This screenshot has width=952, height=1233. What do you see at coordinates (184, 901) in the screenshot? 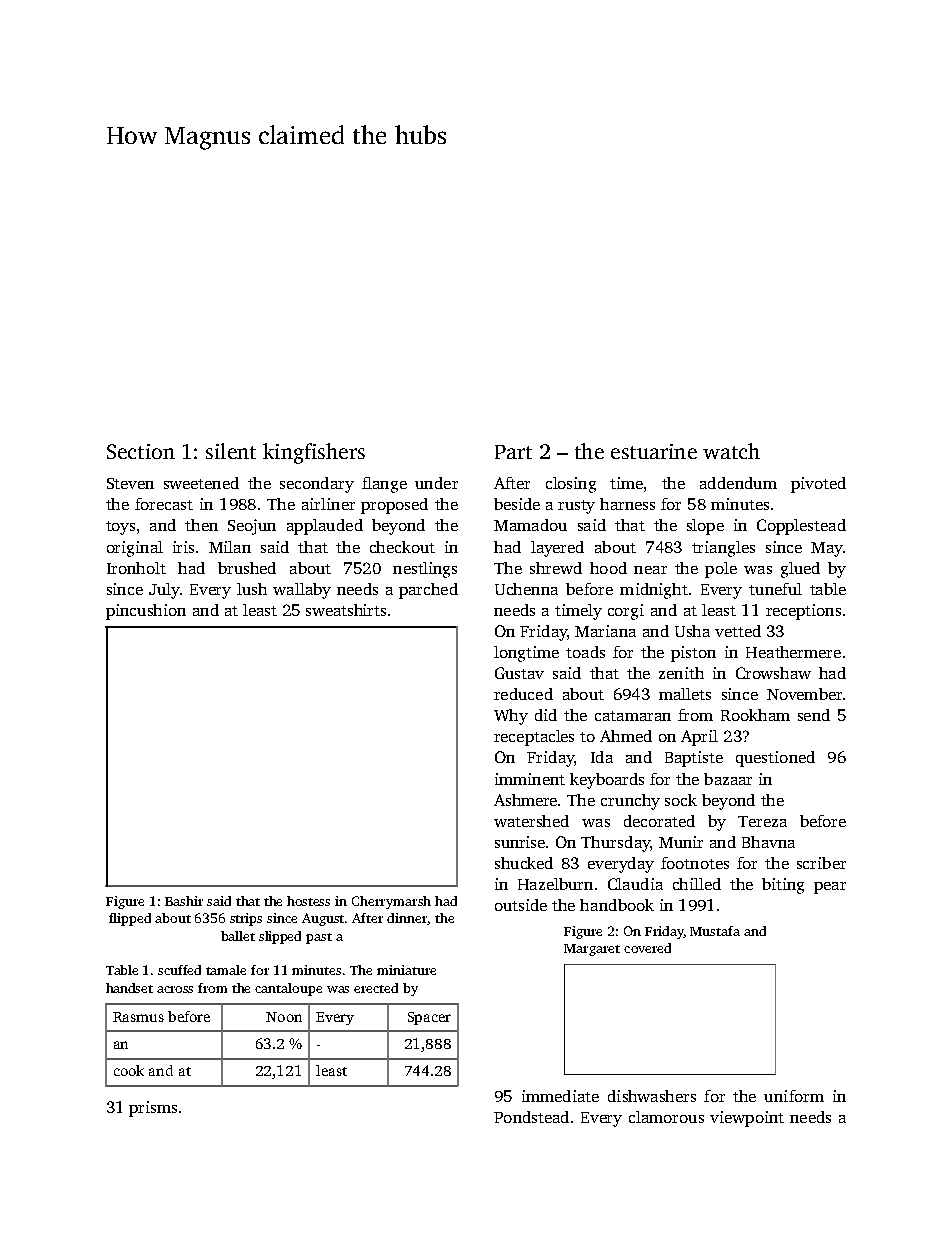
I see `Bashir` at bounding box center [184, 901].
